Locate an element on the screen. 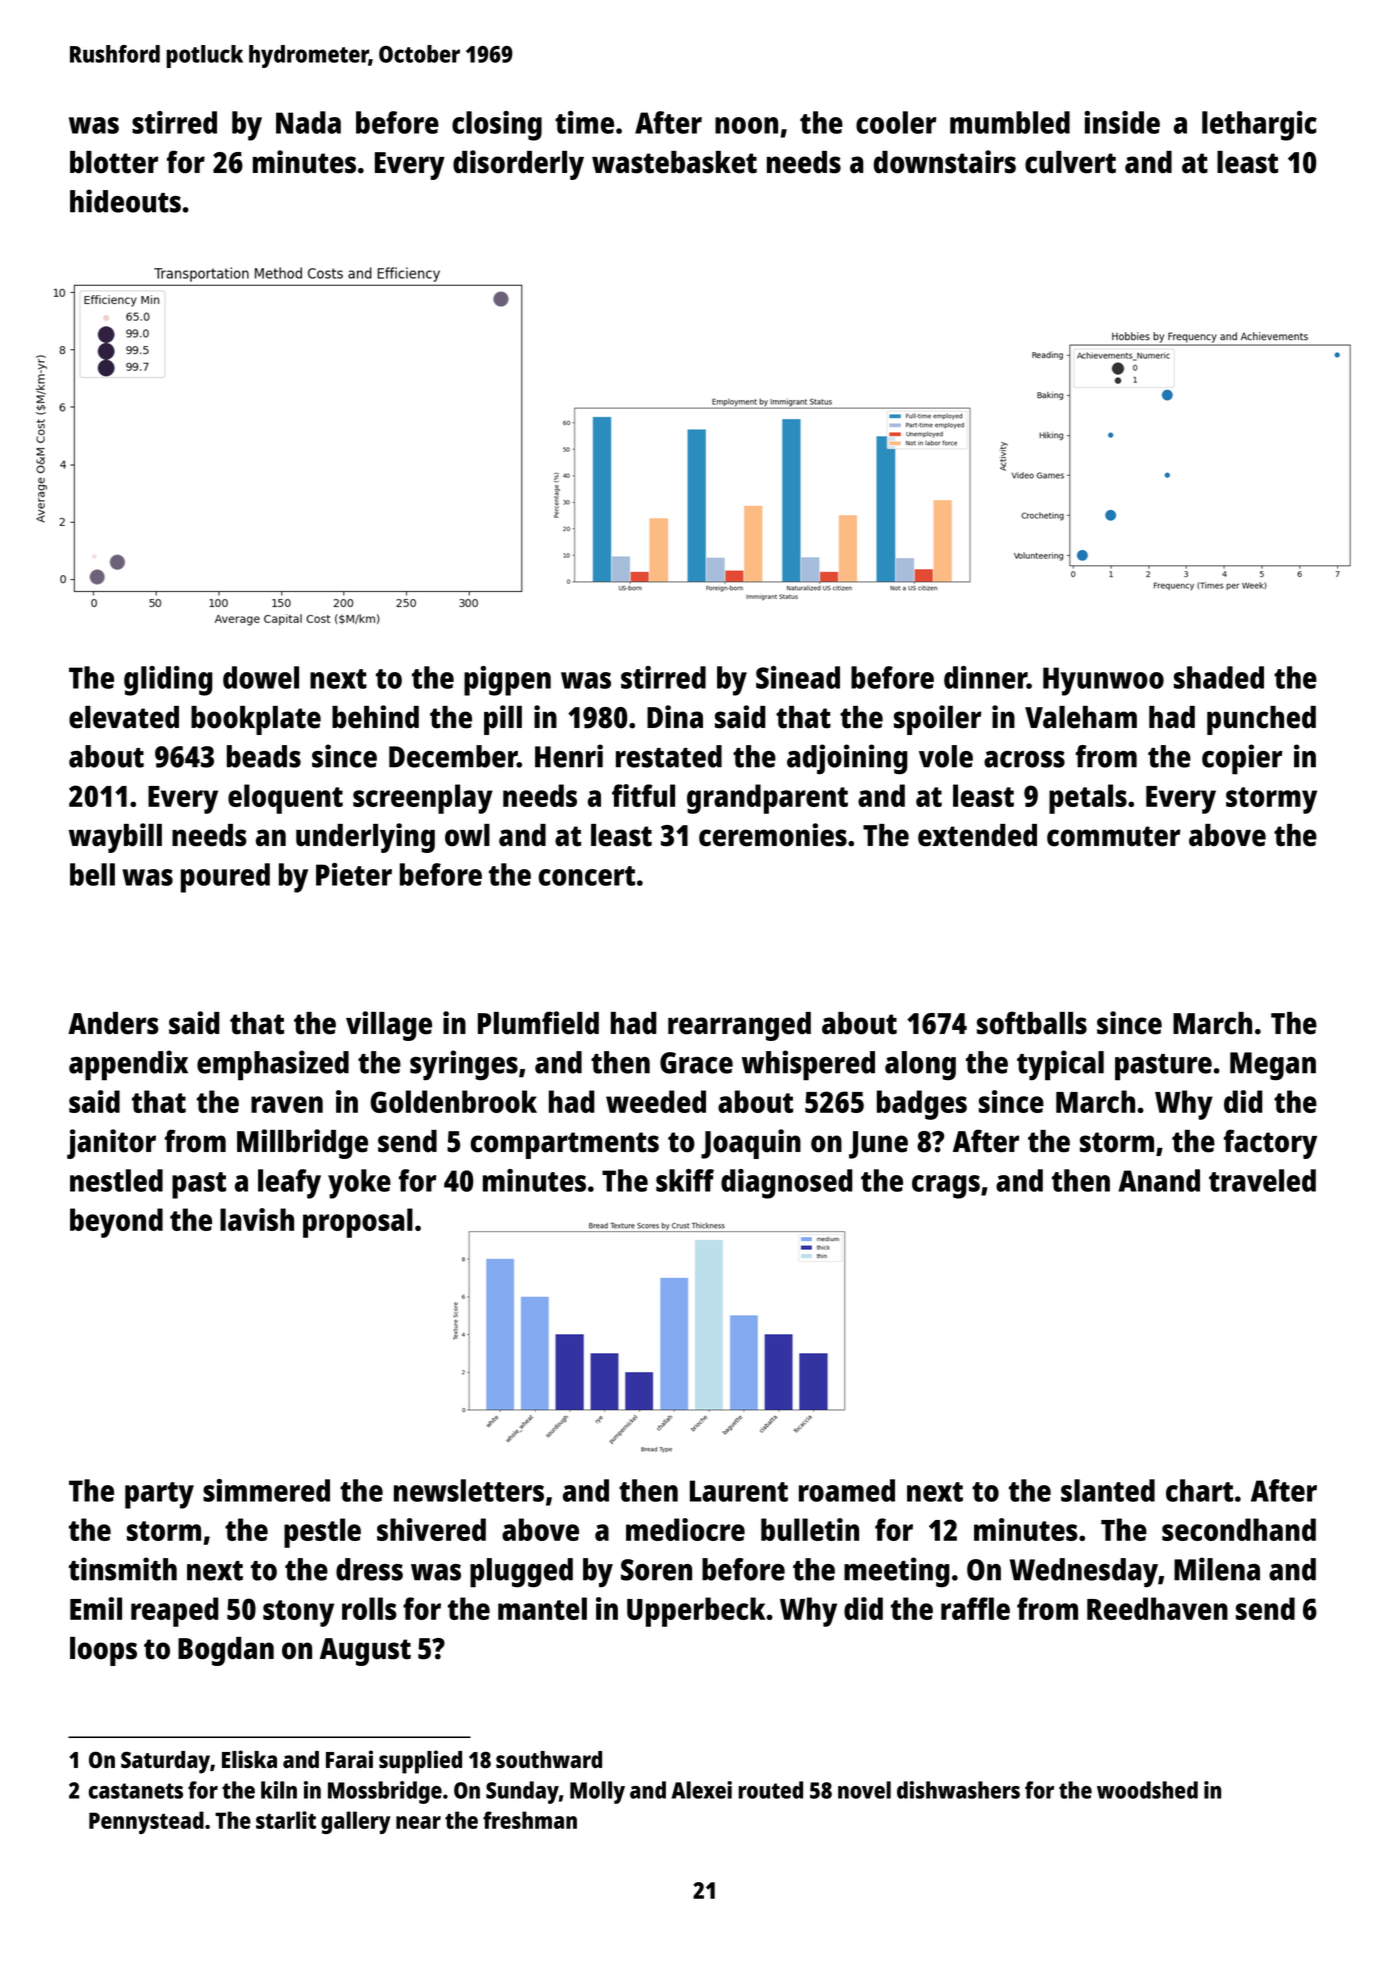 Image resolution: width=1386 pixels, height=1969 pixels. dinner is located at coordinates (985, 677).
